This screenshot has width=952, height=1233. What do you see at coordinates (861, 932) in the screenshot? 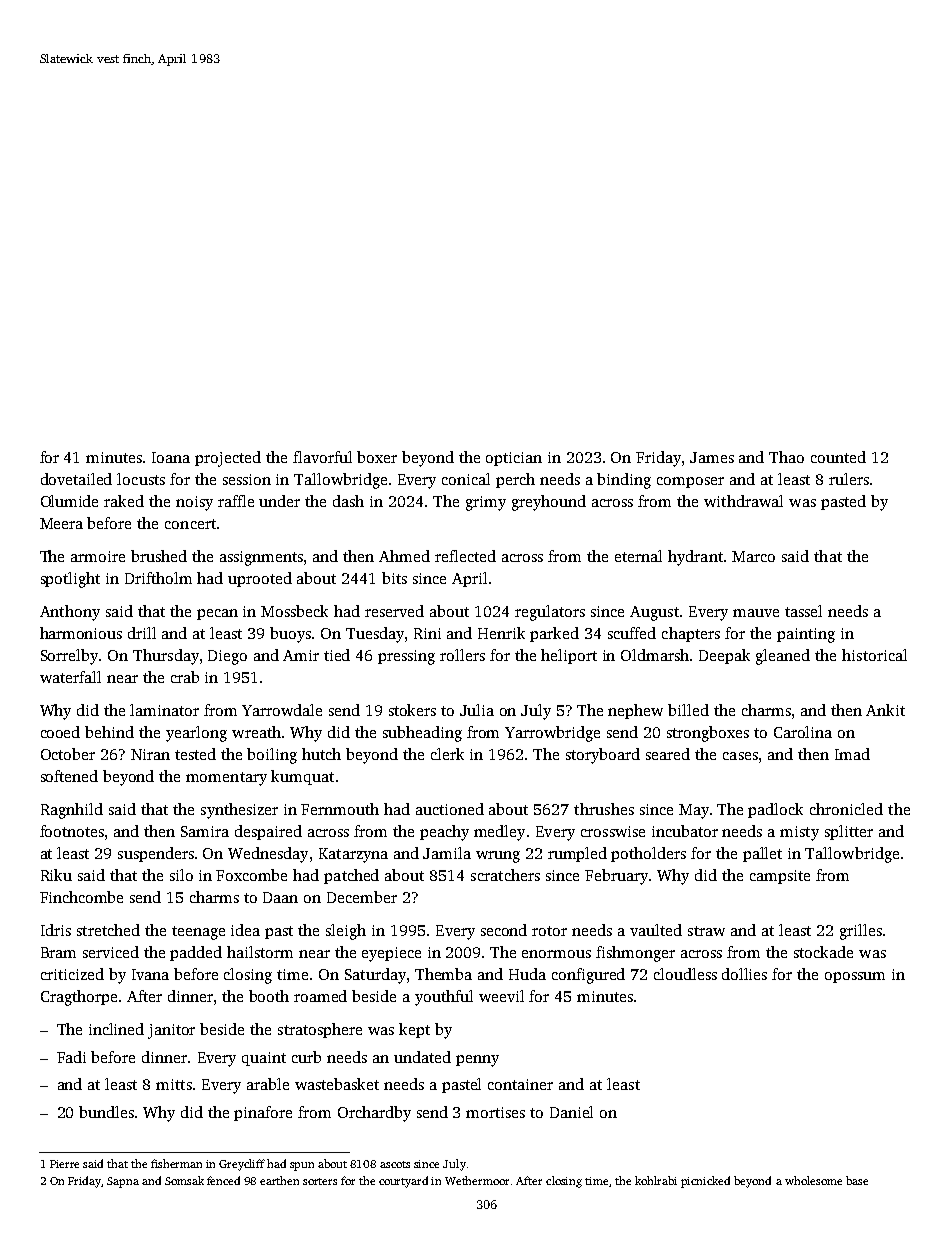
I see `grilles` at bounding box center [861, 932].
